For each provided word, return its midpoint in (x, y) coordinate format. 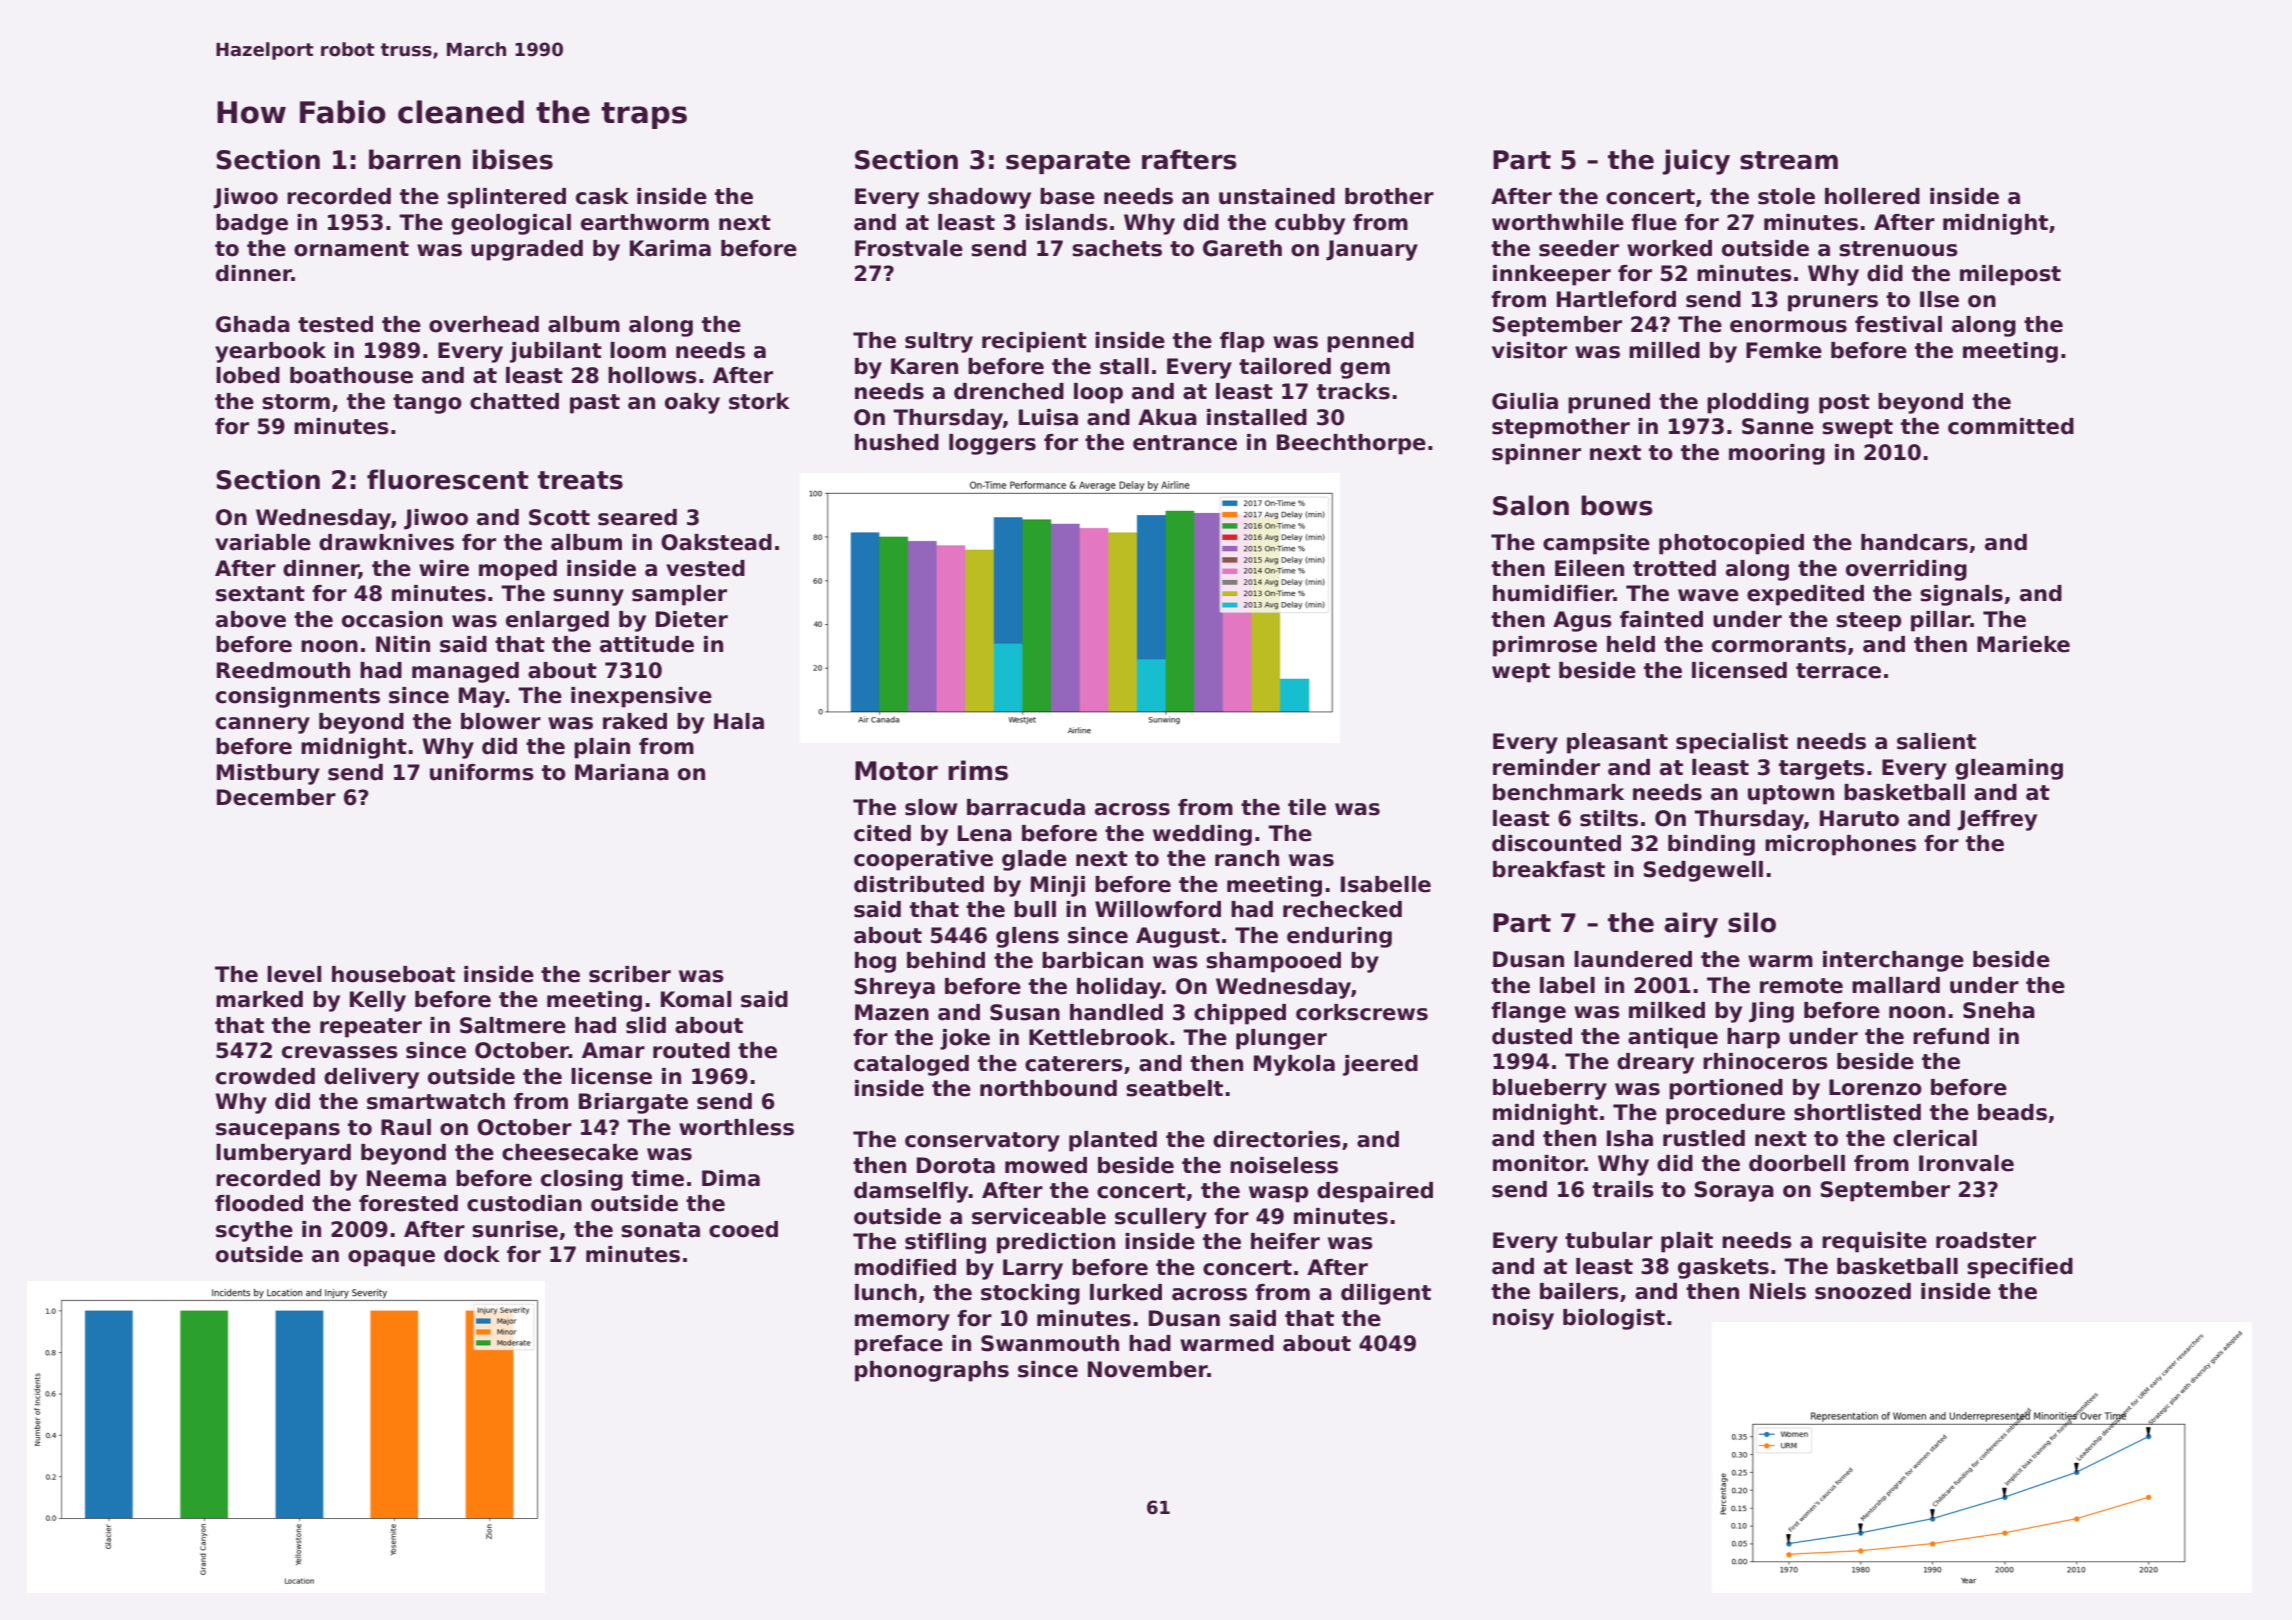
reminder (1546, 767)
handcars (1914, 542)
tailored (1285, 366)
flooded (259, 1203)
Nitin (403, 644)
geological (511, 224)
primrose (1545, 646)
